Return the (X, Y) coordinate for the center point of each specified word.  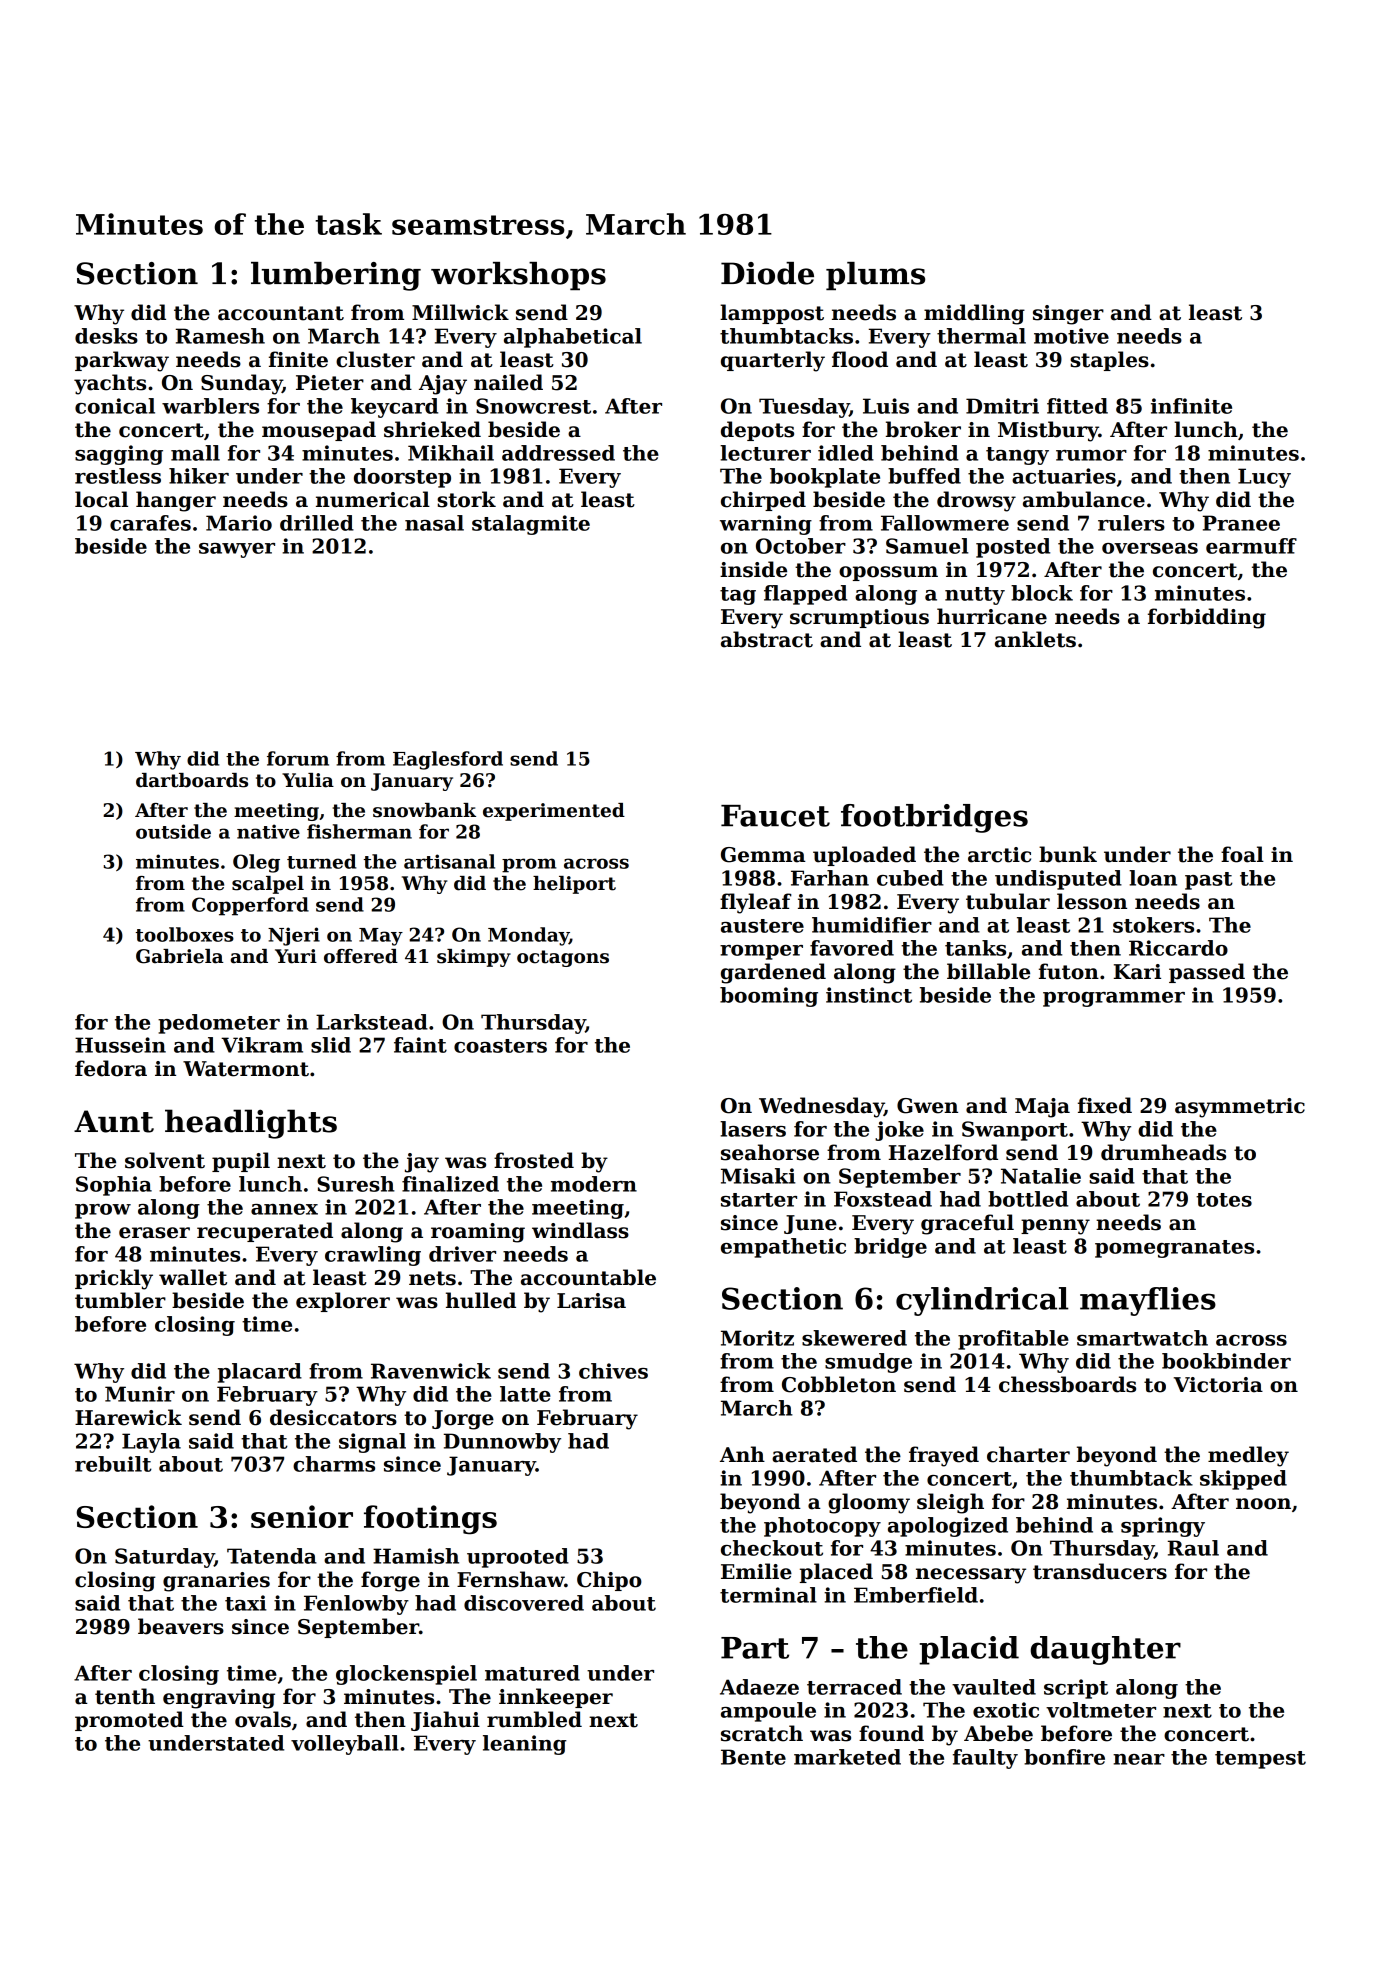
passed (1207, 973)
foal (1242, 854)
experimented (554, 812)
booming (769, 997)
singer (1068, 315)
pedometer (219, 1024)
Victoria (1218, 1385)
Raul (1193, 1548)
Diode (767, 273)
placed (836, 1573)
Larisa (591, 1301)
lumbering (336, 276)
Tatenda (272, 1556)
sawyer (237, 550)
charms (334, 1464)
